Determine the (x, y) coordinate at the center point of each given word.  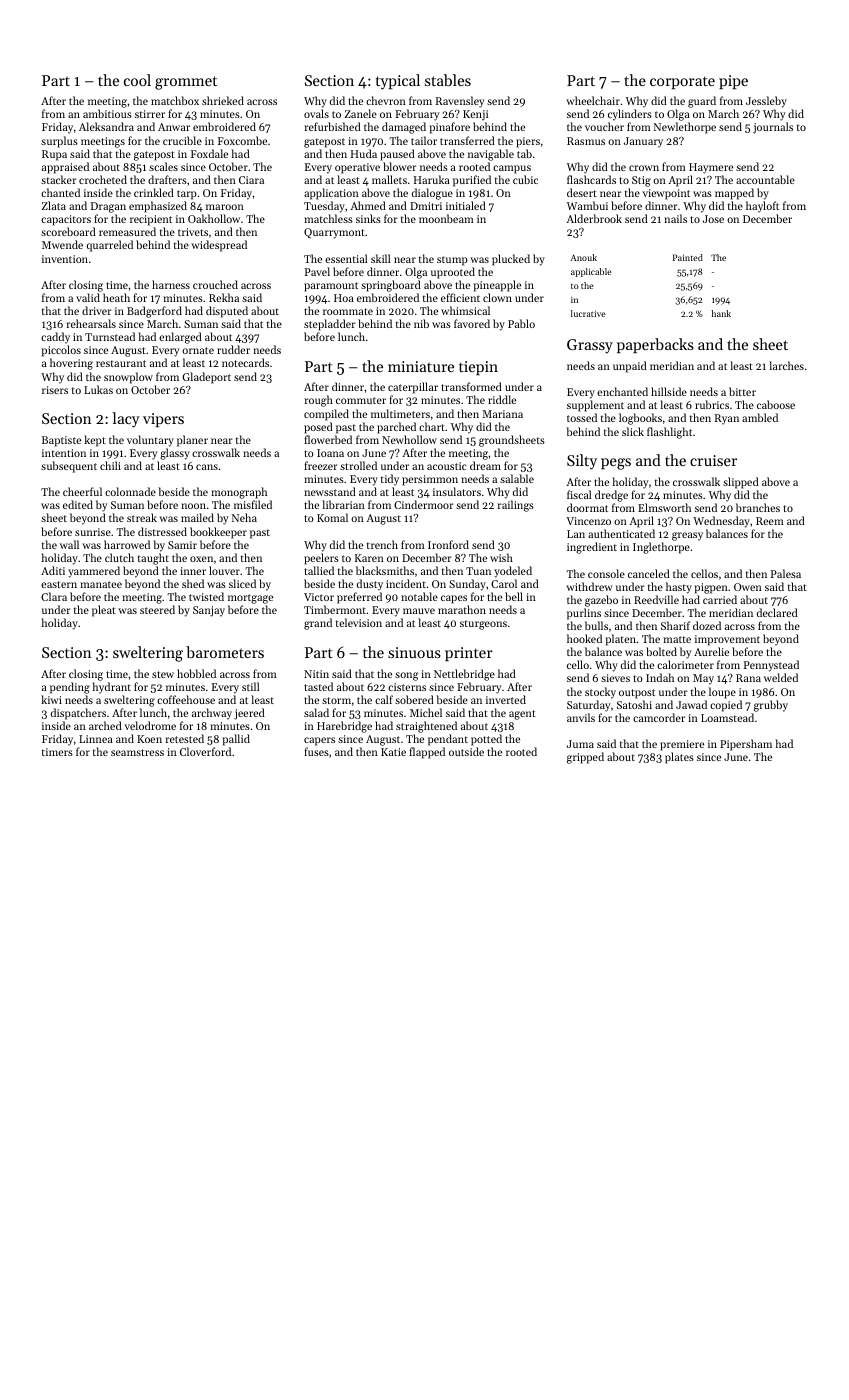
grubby (771, 706)
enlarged (180, 338)
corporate (682, 82)
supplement (595, 406)
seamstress (137, 752)
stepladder (330, 325)
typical (398, 82)
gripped (585, 758)
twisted (206, 596)
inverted (506, 699)
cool (137, 80)
